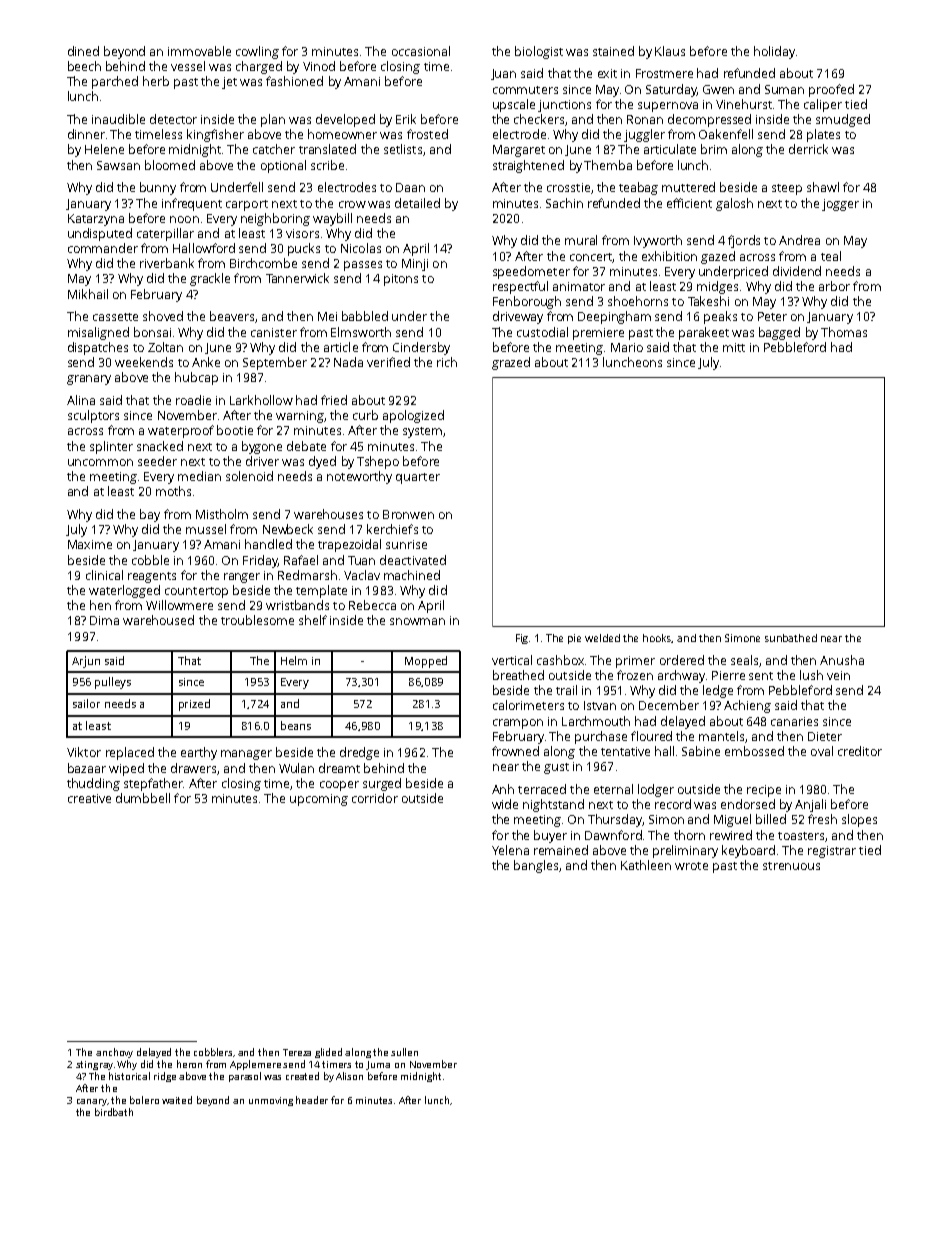 The width and height of the image is (952, 1233). I want to click on solenoid, so click(249, 476).
